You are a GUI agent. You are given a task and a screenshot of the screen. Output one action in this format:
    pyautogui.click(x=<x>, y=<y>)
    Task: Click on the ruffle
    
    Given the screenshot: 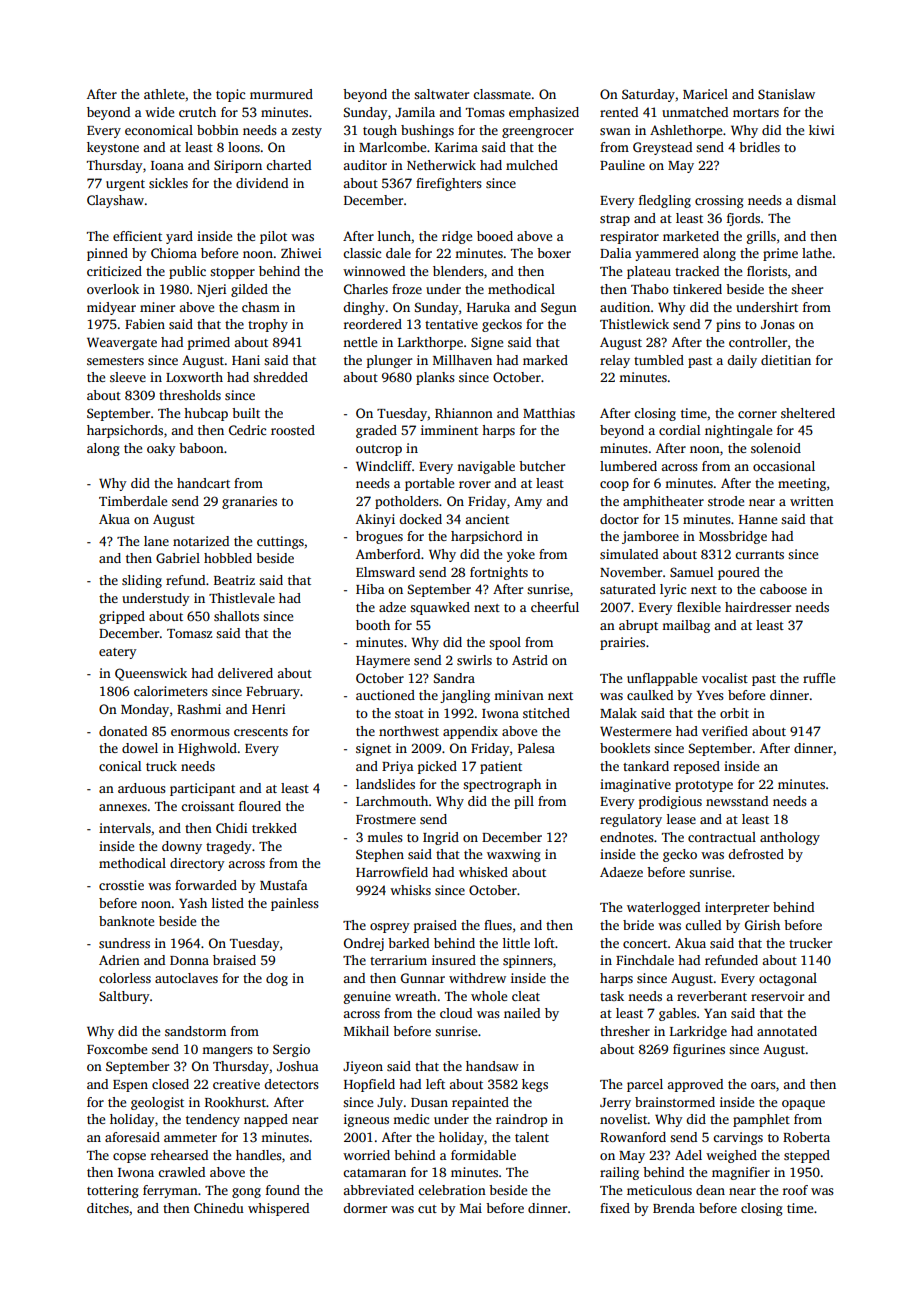 What is the action you would take?
    pyautogui.click(x=819, y=678)
